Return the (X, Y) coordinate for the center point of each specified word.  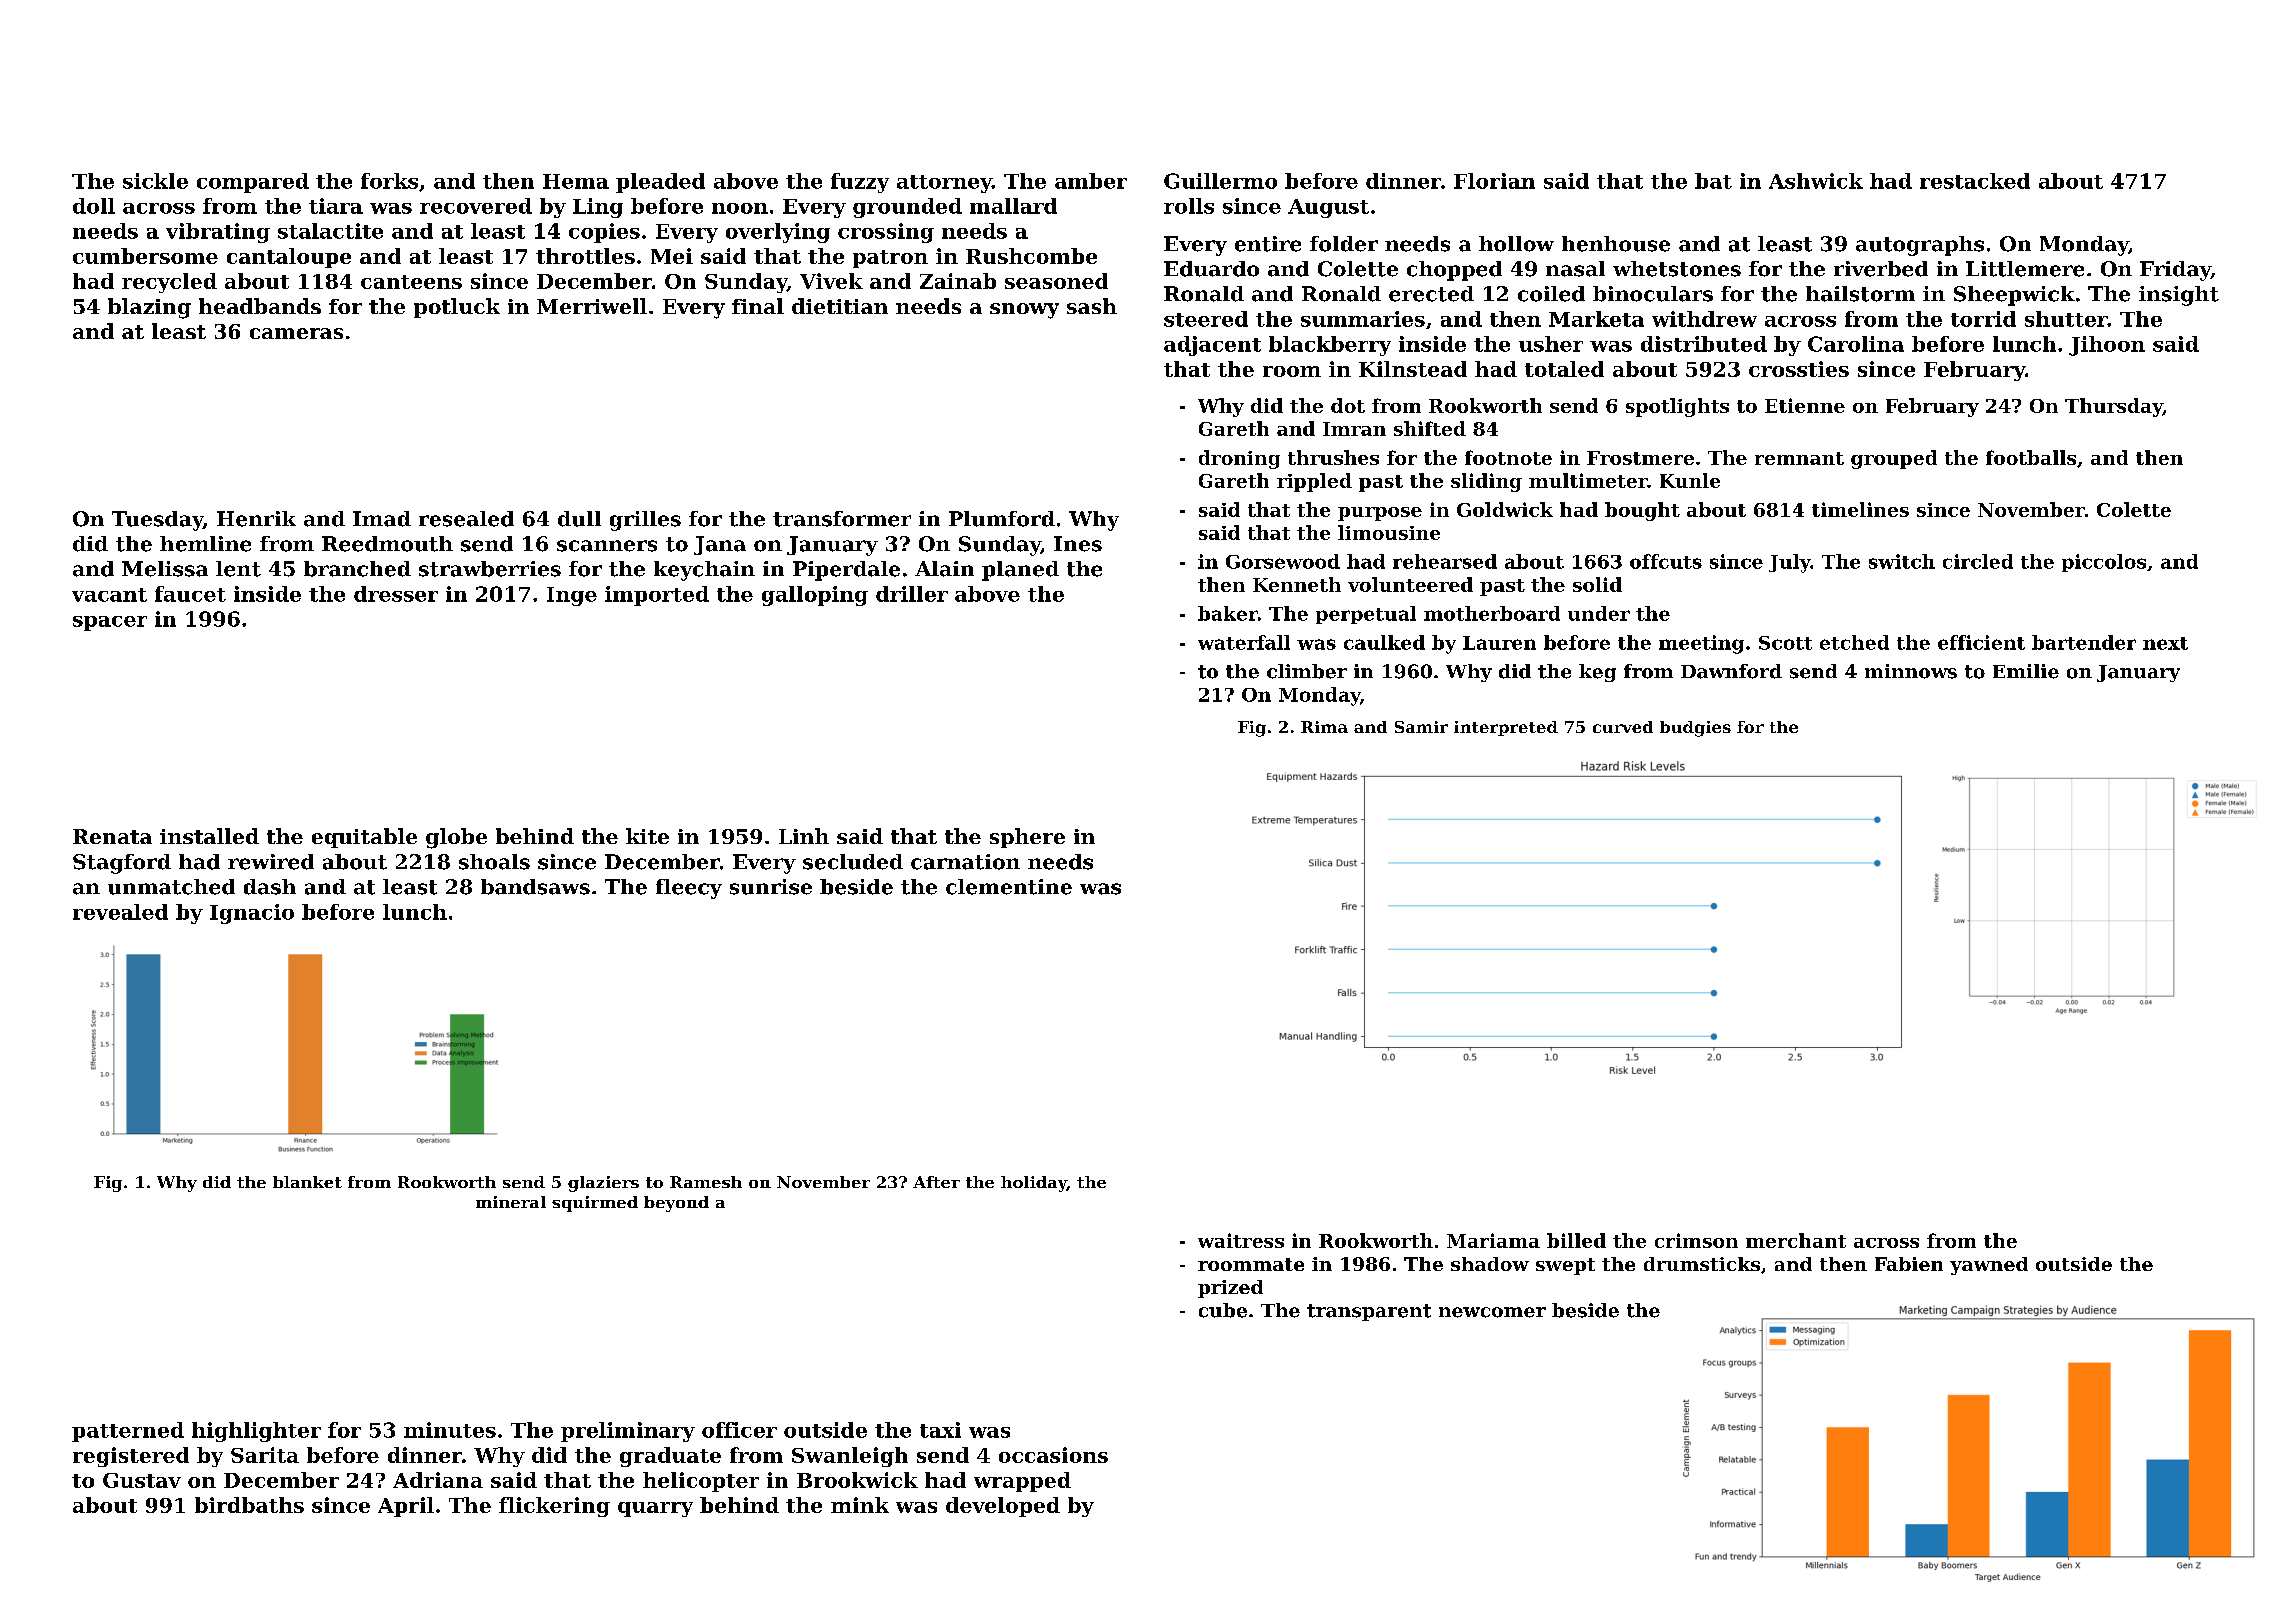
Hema (576, 181)
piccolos (2104, 563)
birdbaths (249, 1505)
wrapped (1022, 1482)
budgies (1695, 729)
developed (1003, 1507)
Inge (572, 596)
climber (1307, 671)
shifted (1430, 428)
